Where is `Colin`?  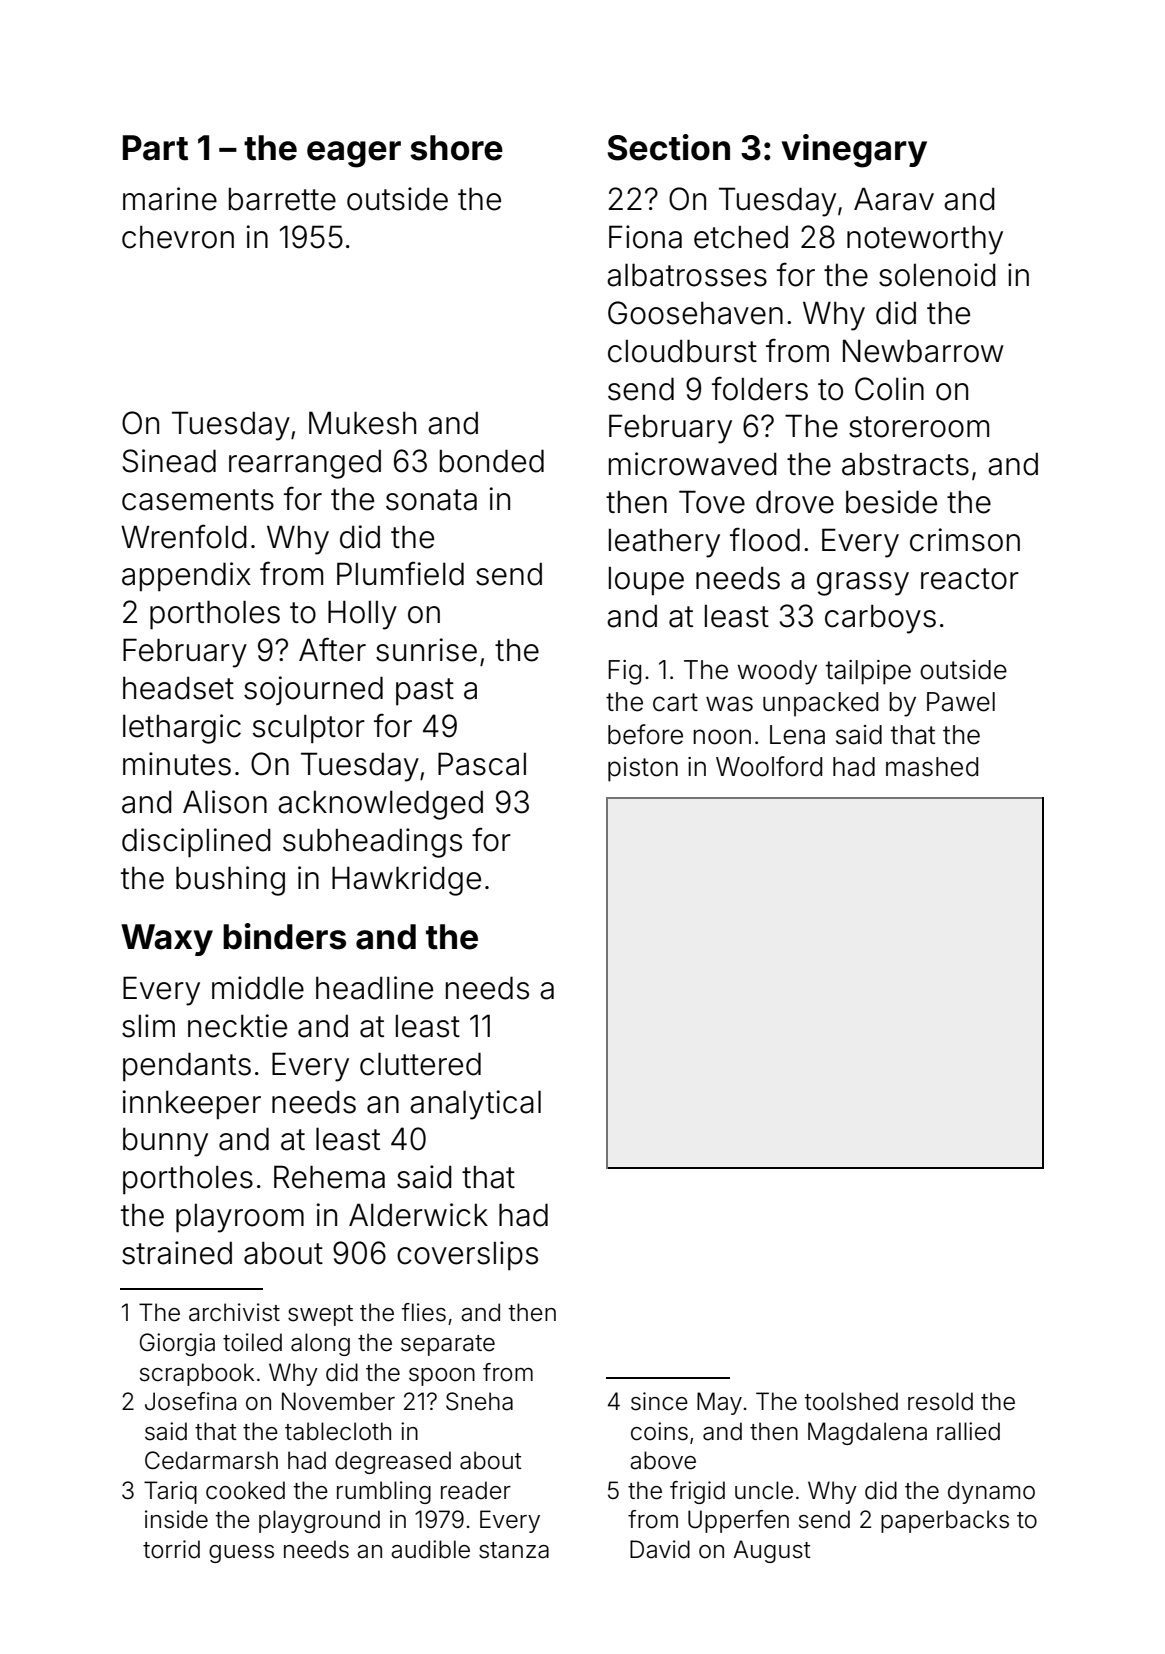
Colin is located at coordinates (889, 389).
